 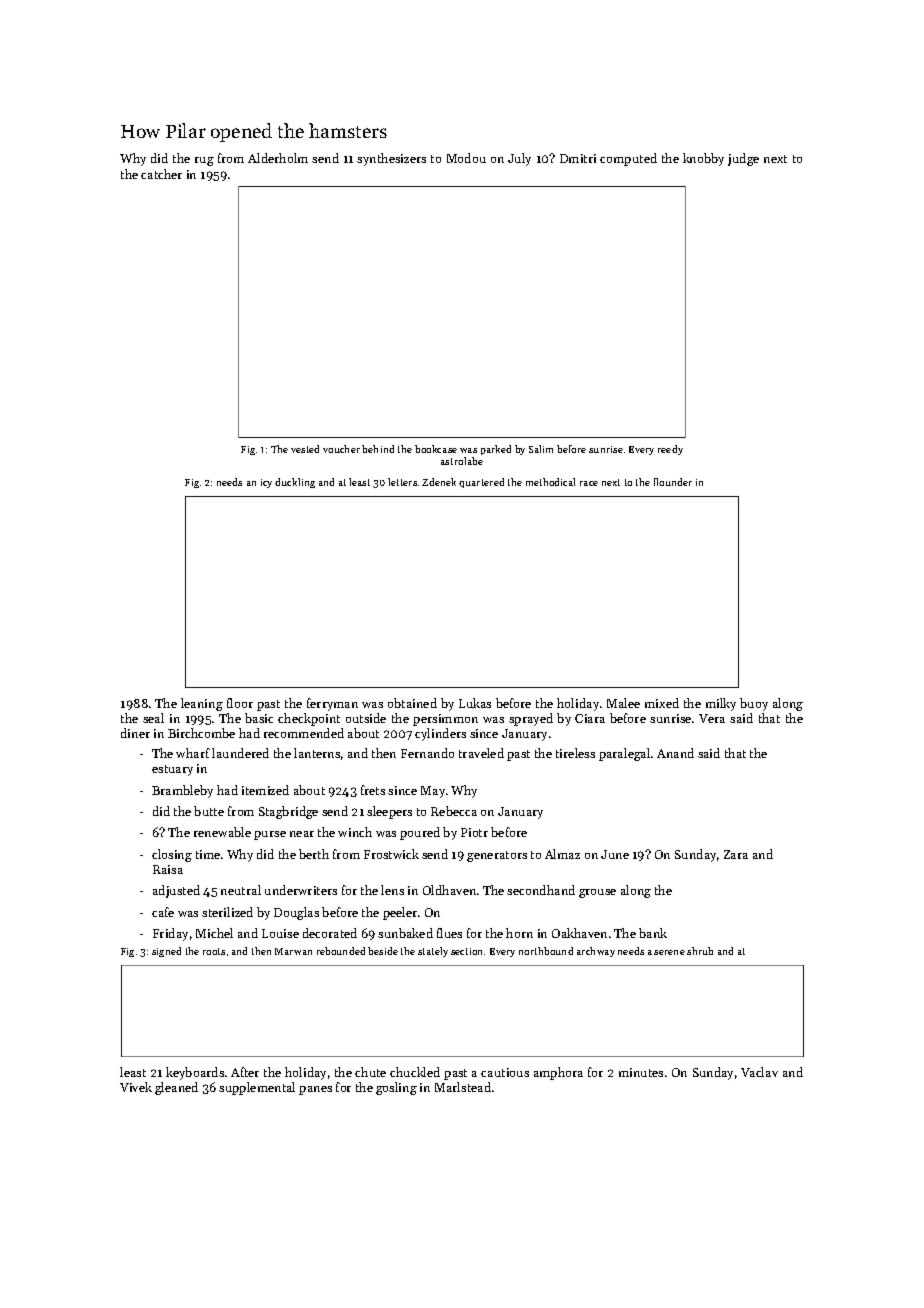 What do you see at coordinates (519, 159) in the screenshot?
I see `July` at bounding box center [519, 159].
